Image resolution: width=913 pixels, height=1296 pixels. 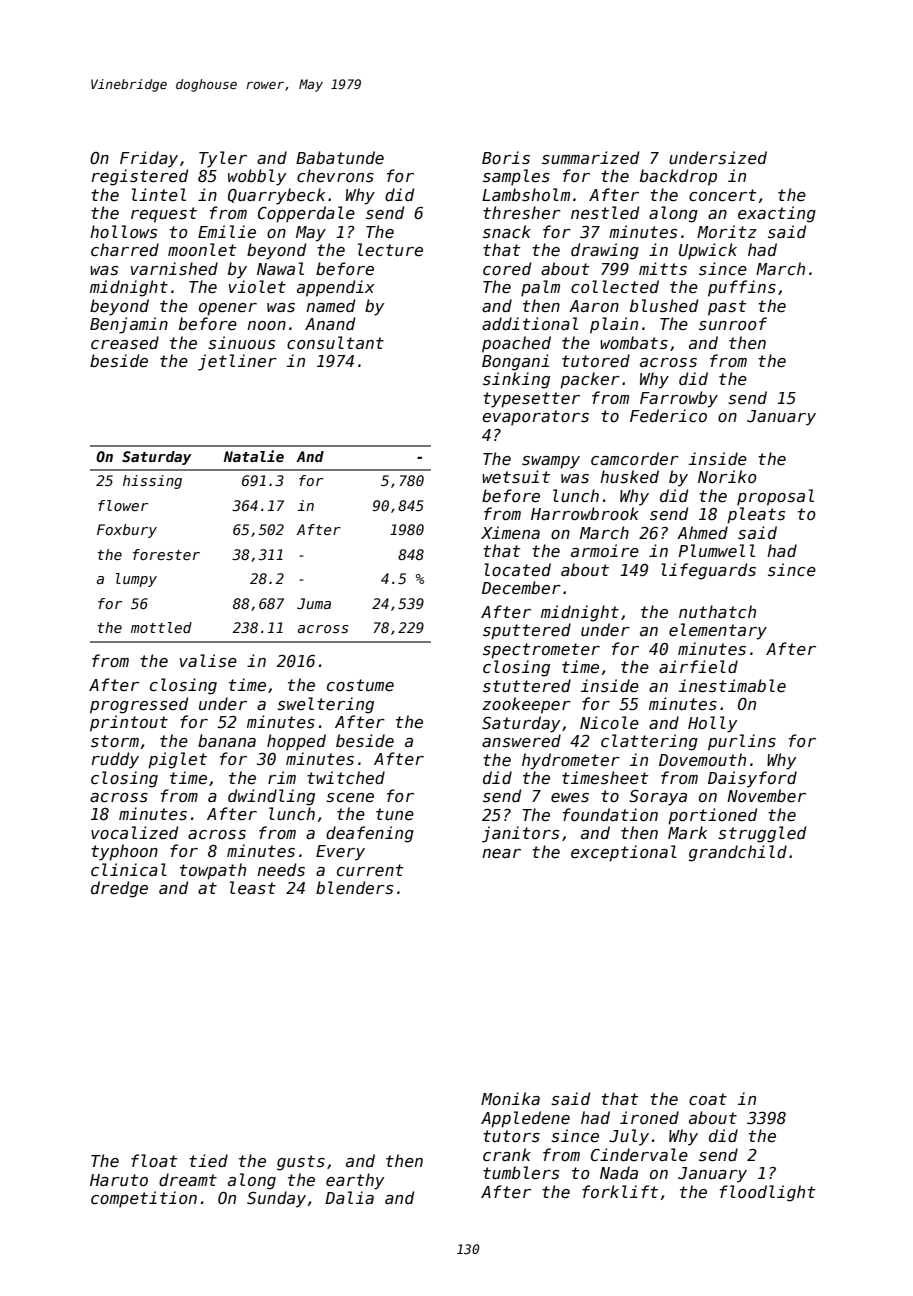 What do you see at coordinates (506, 157) in the screenshot?
I see `Boris` at bounding box center [506, 157].
